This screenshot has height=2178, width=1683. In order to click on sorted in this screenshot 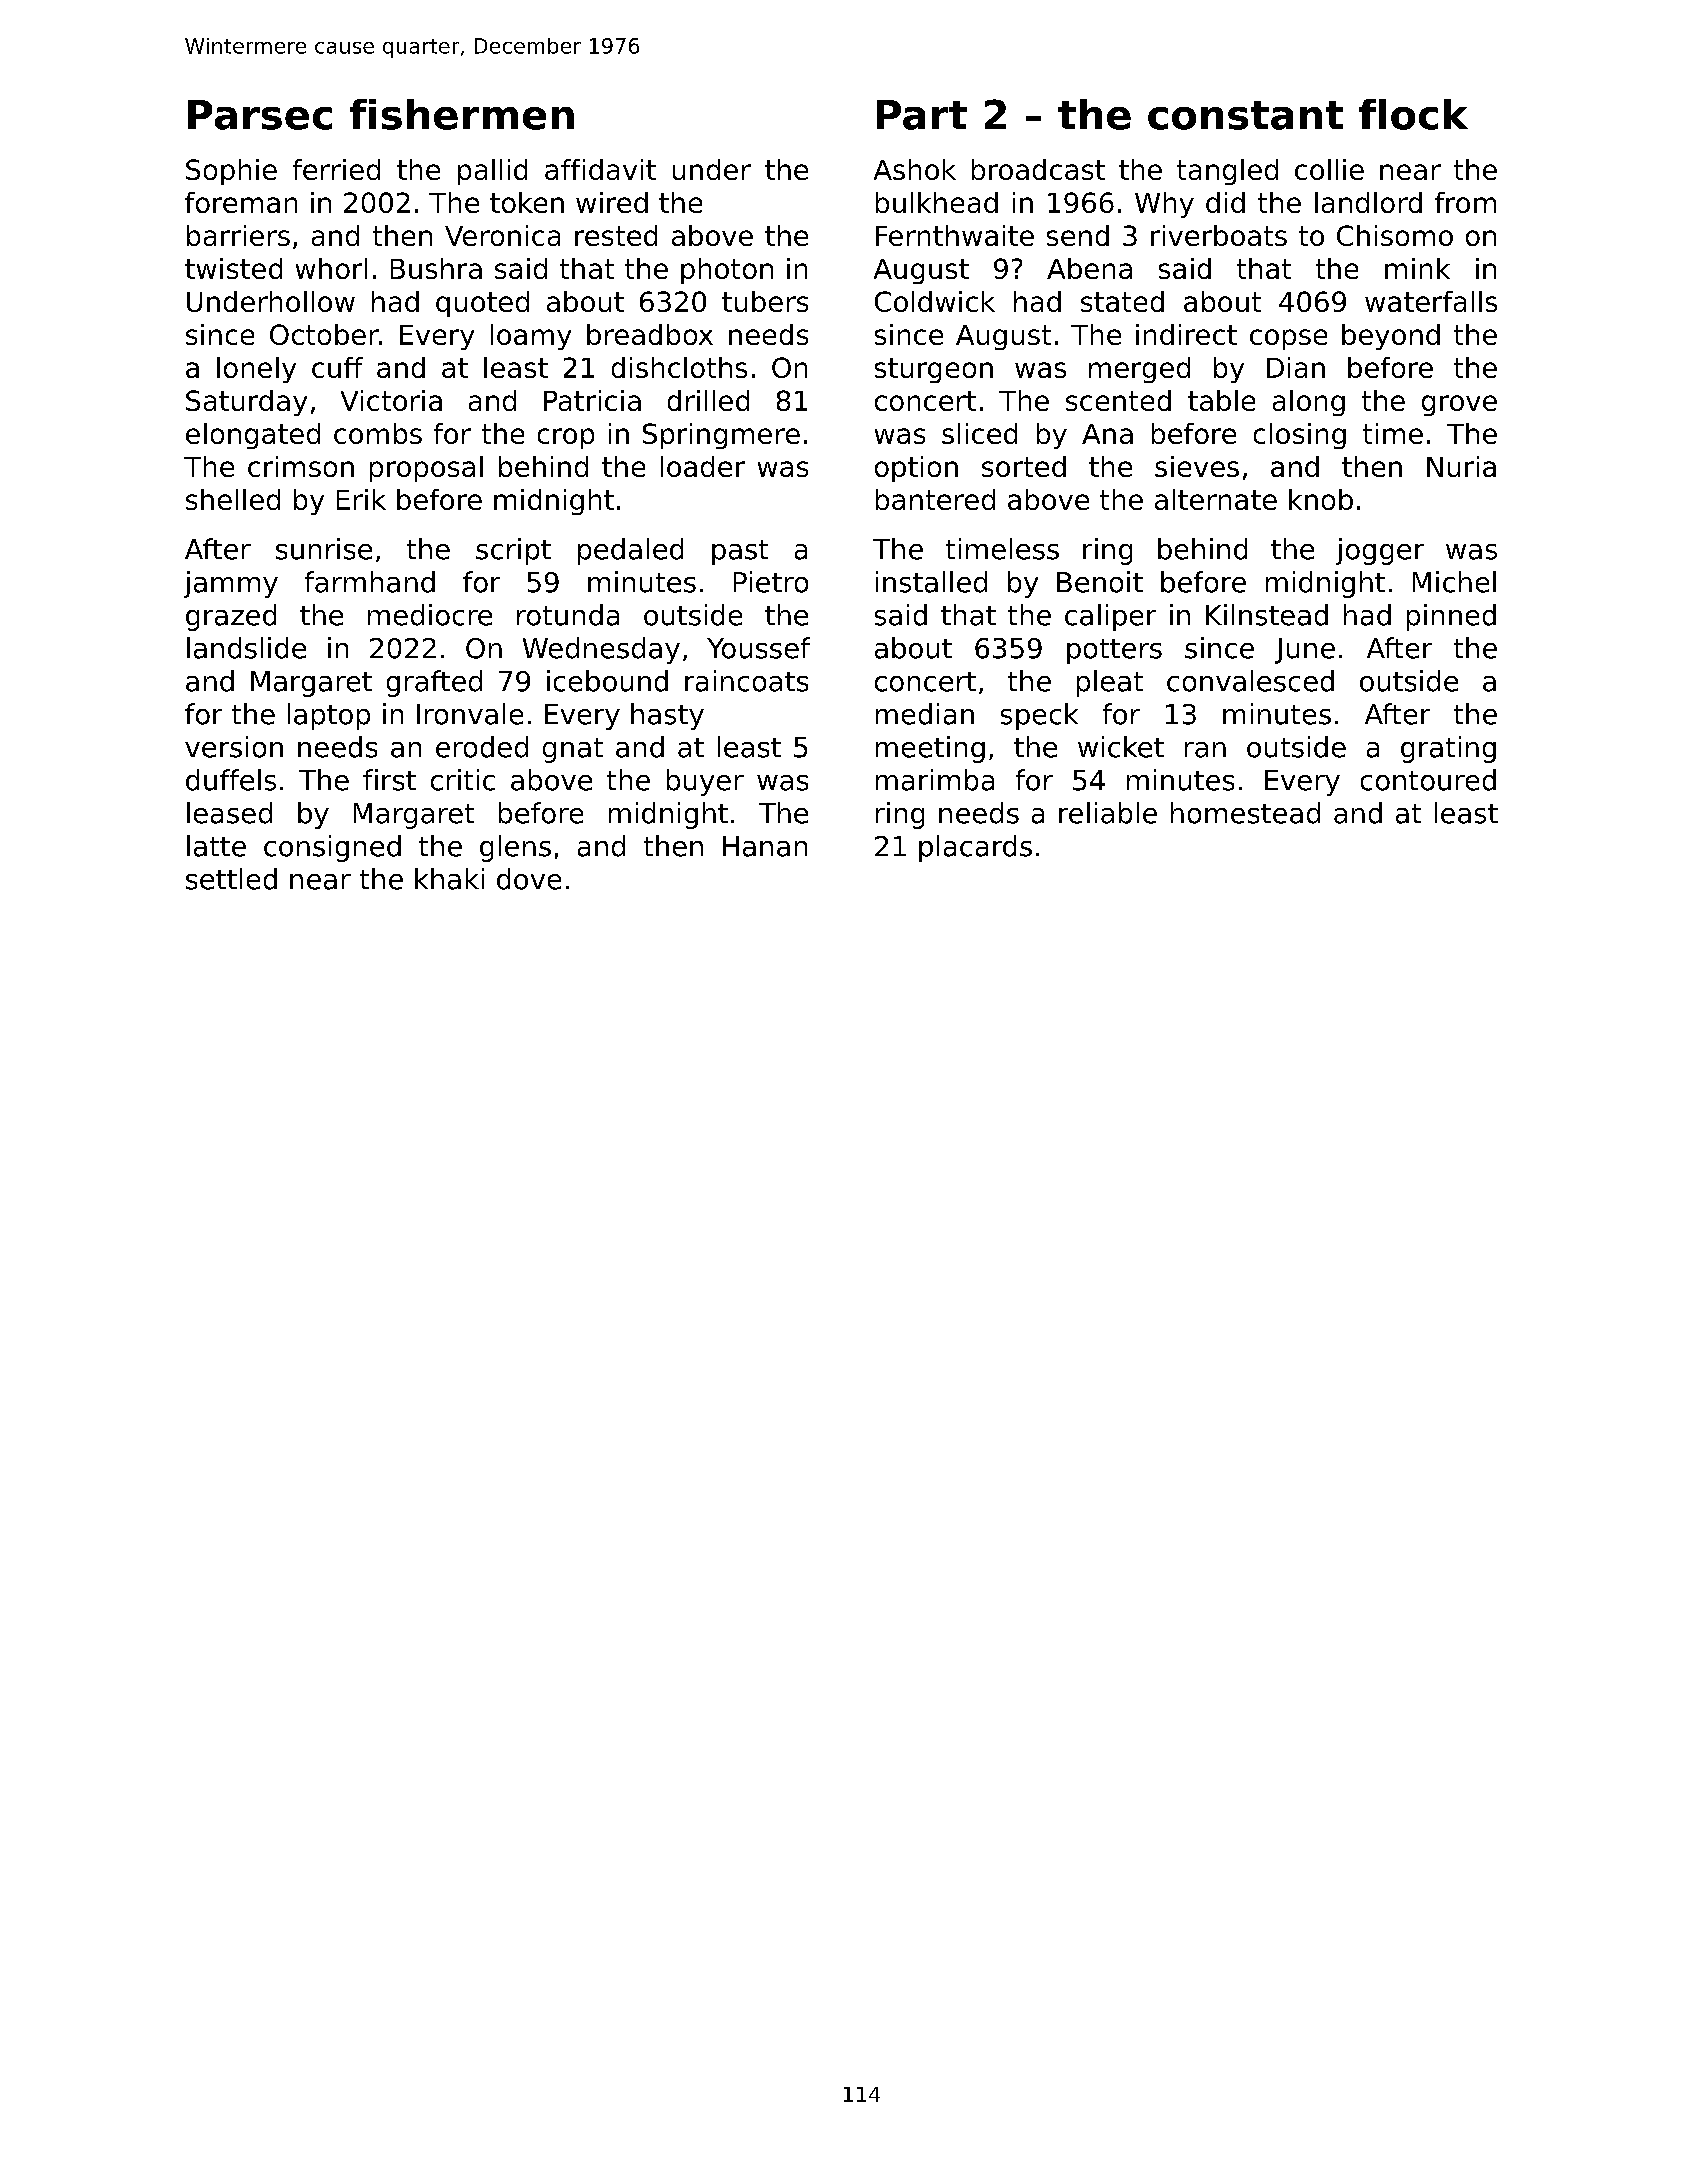, I will do `click(1024, 466)`.
